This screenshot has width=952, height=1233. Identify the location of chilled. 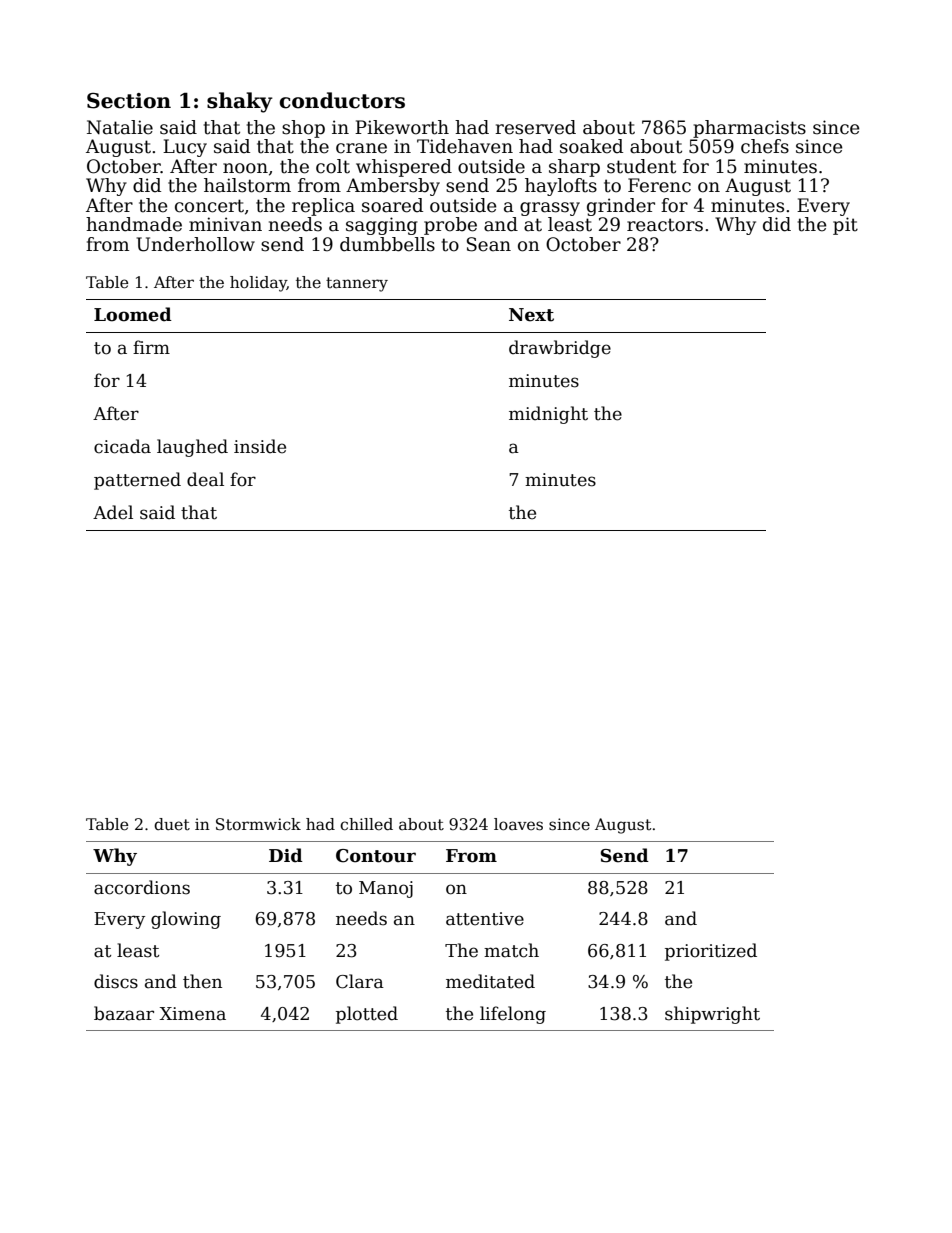
(366, 824).
